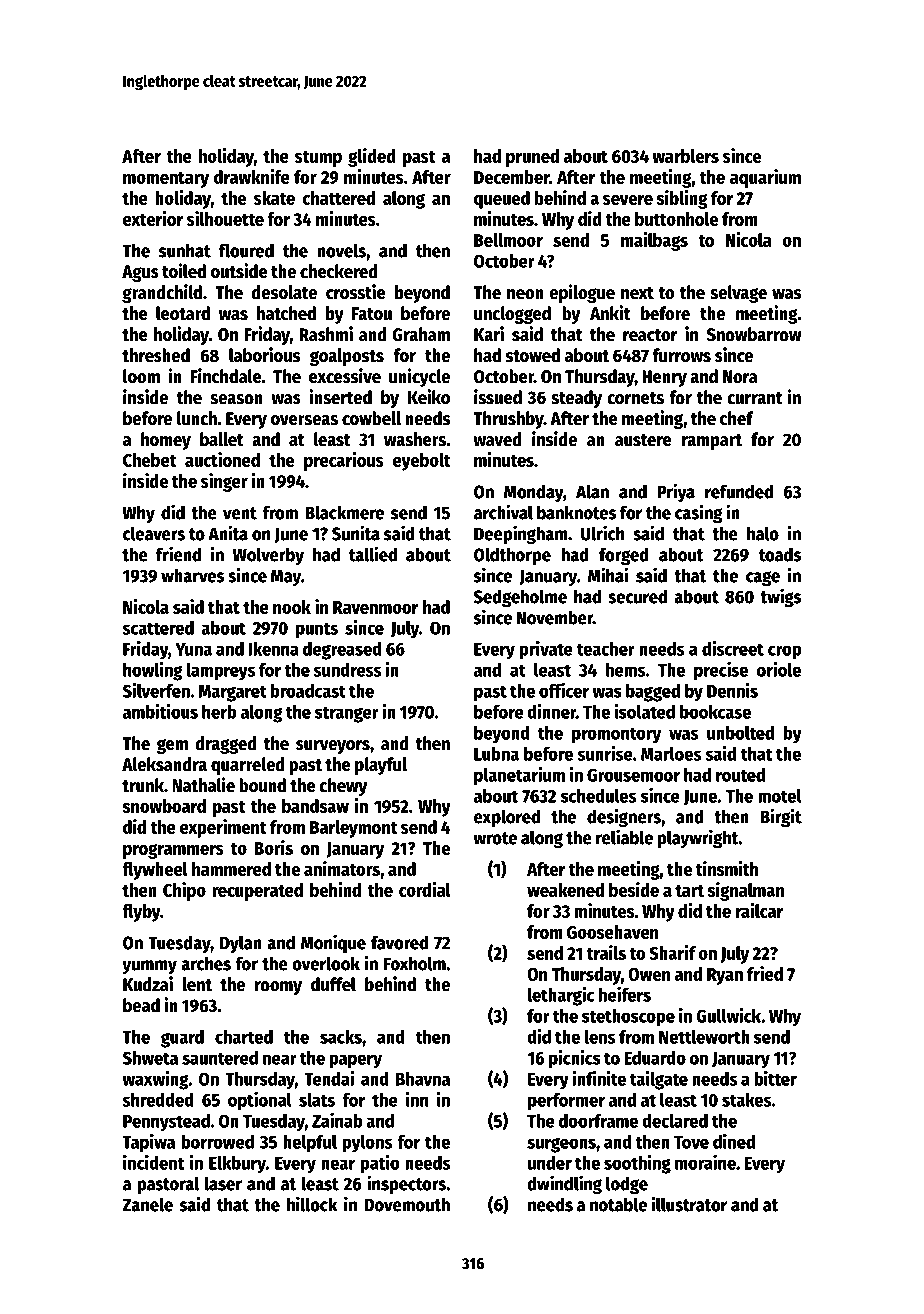 The image size is (924, 1314). What do you see at coordinates (624, 837) in the screenshot?
I see `reliable` at bounding box center [624, 837].
